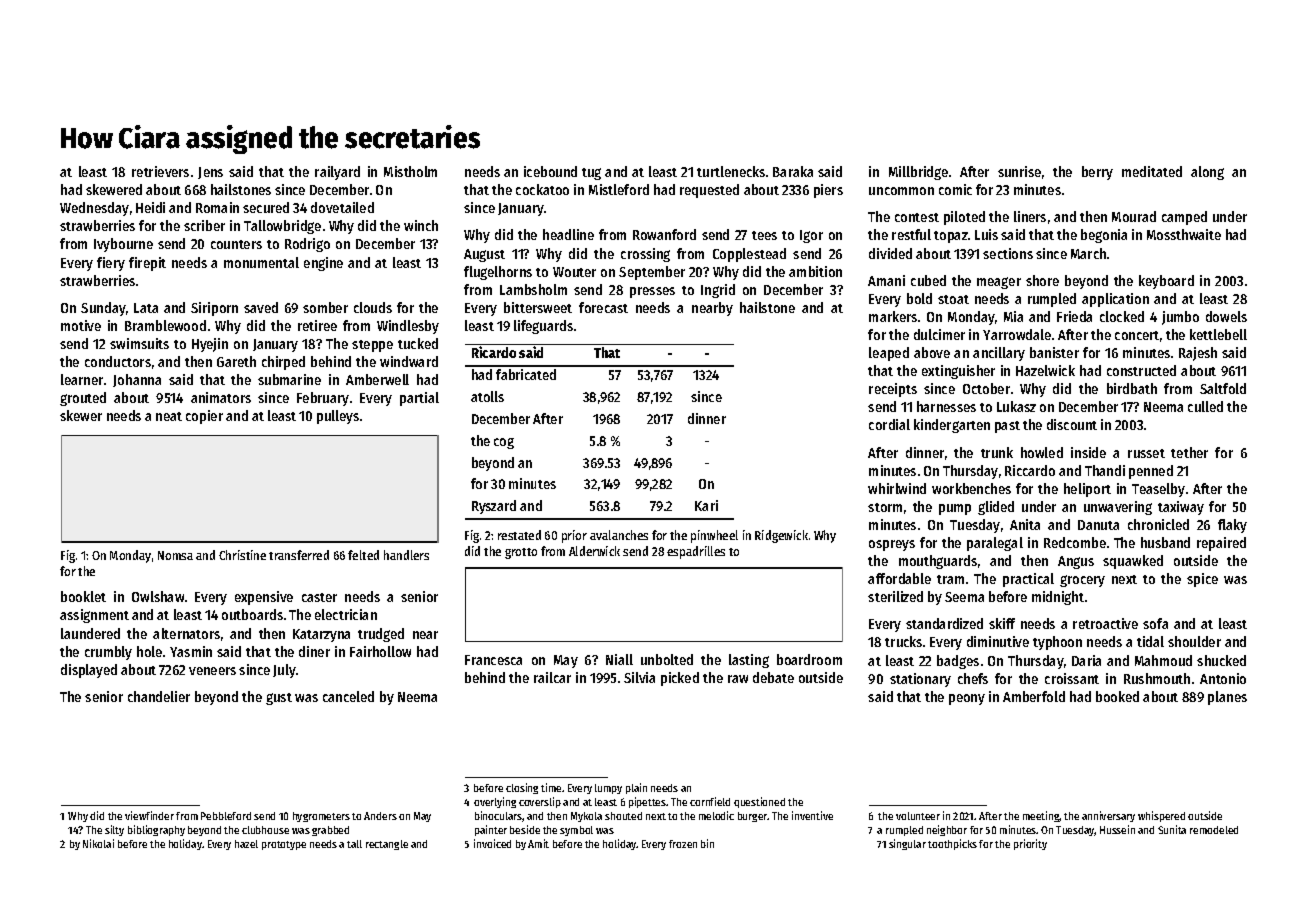 The width and height of the page is (1308, 924). Describe the element at coordinates (781, 536) in the page. I see `Ridgewick` at that location.
